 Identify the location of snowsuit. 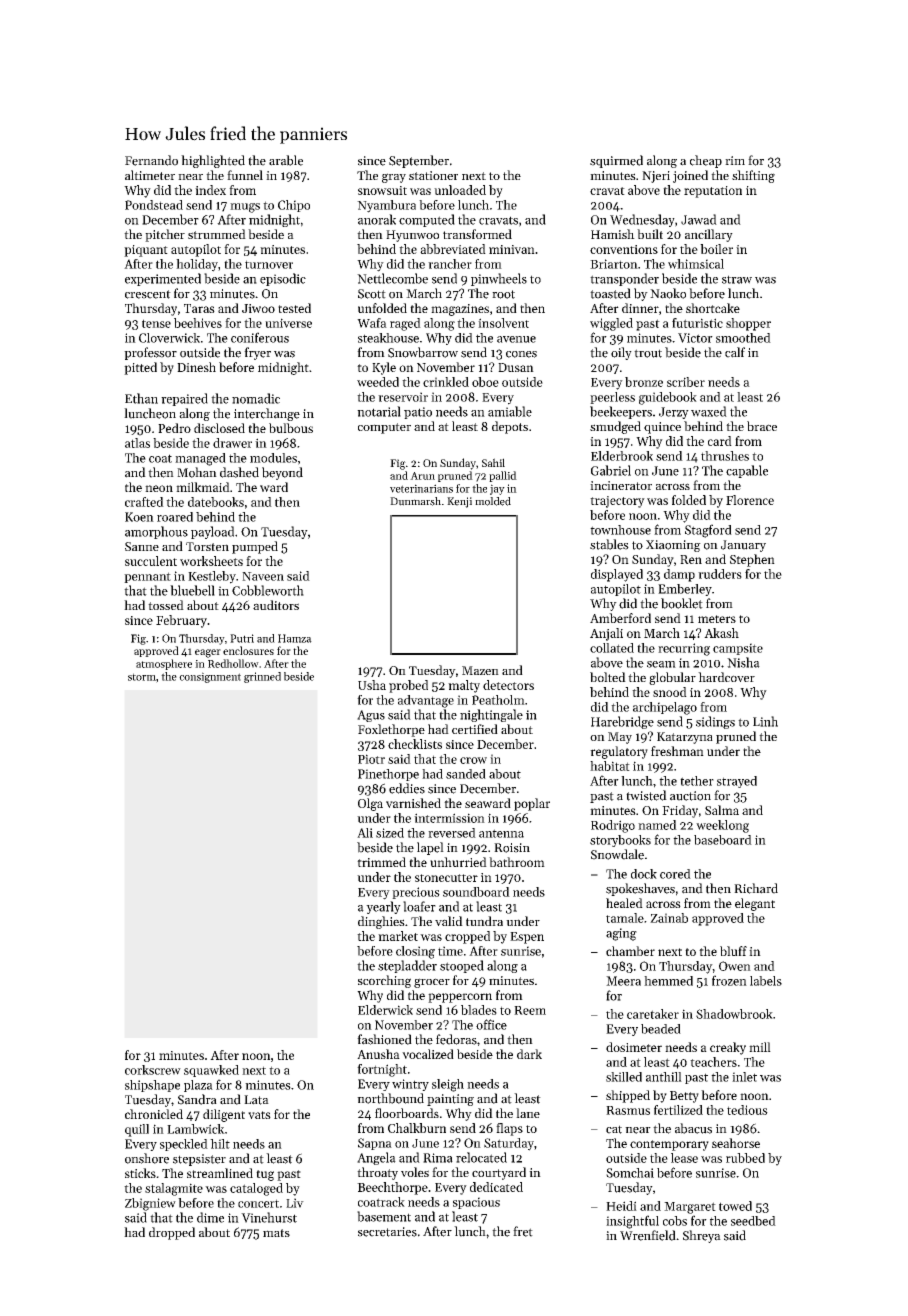
(382, 190).
